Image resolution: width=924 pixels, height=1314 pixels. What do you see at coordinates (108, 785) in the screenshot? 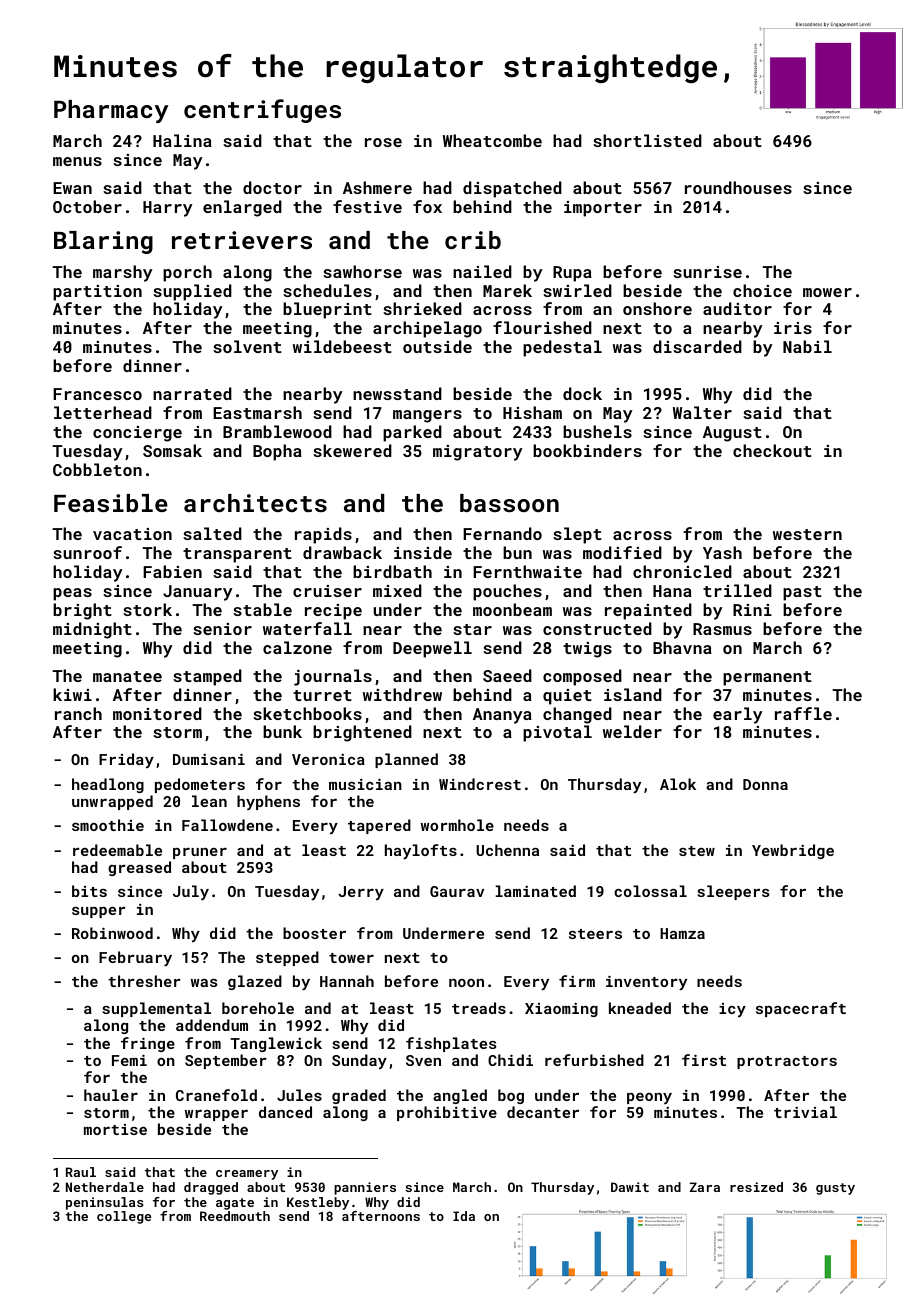
I see `headlong` at bounding box center [108, 785].
